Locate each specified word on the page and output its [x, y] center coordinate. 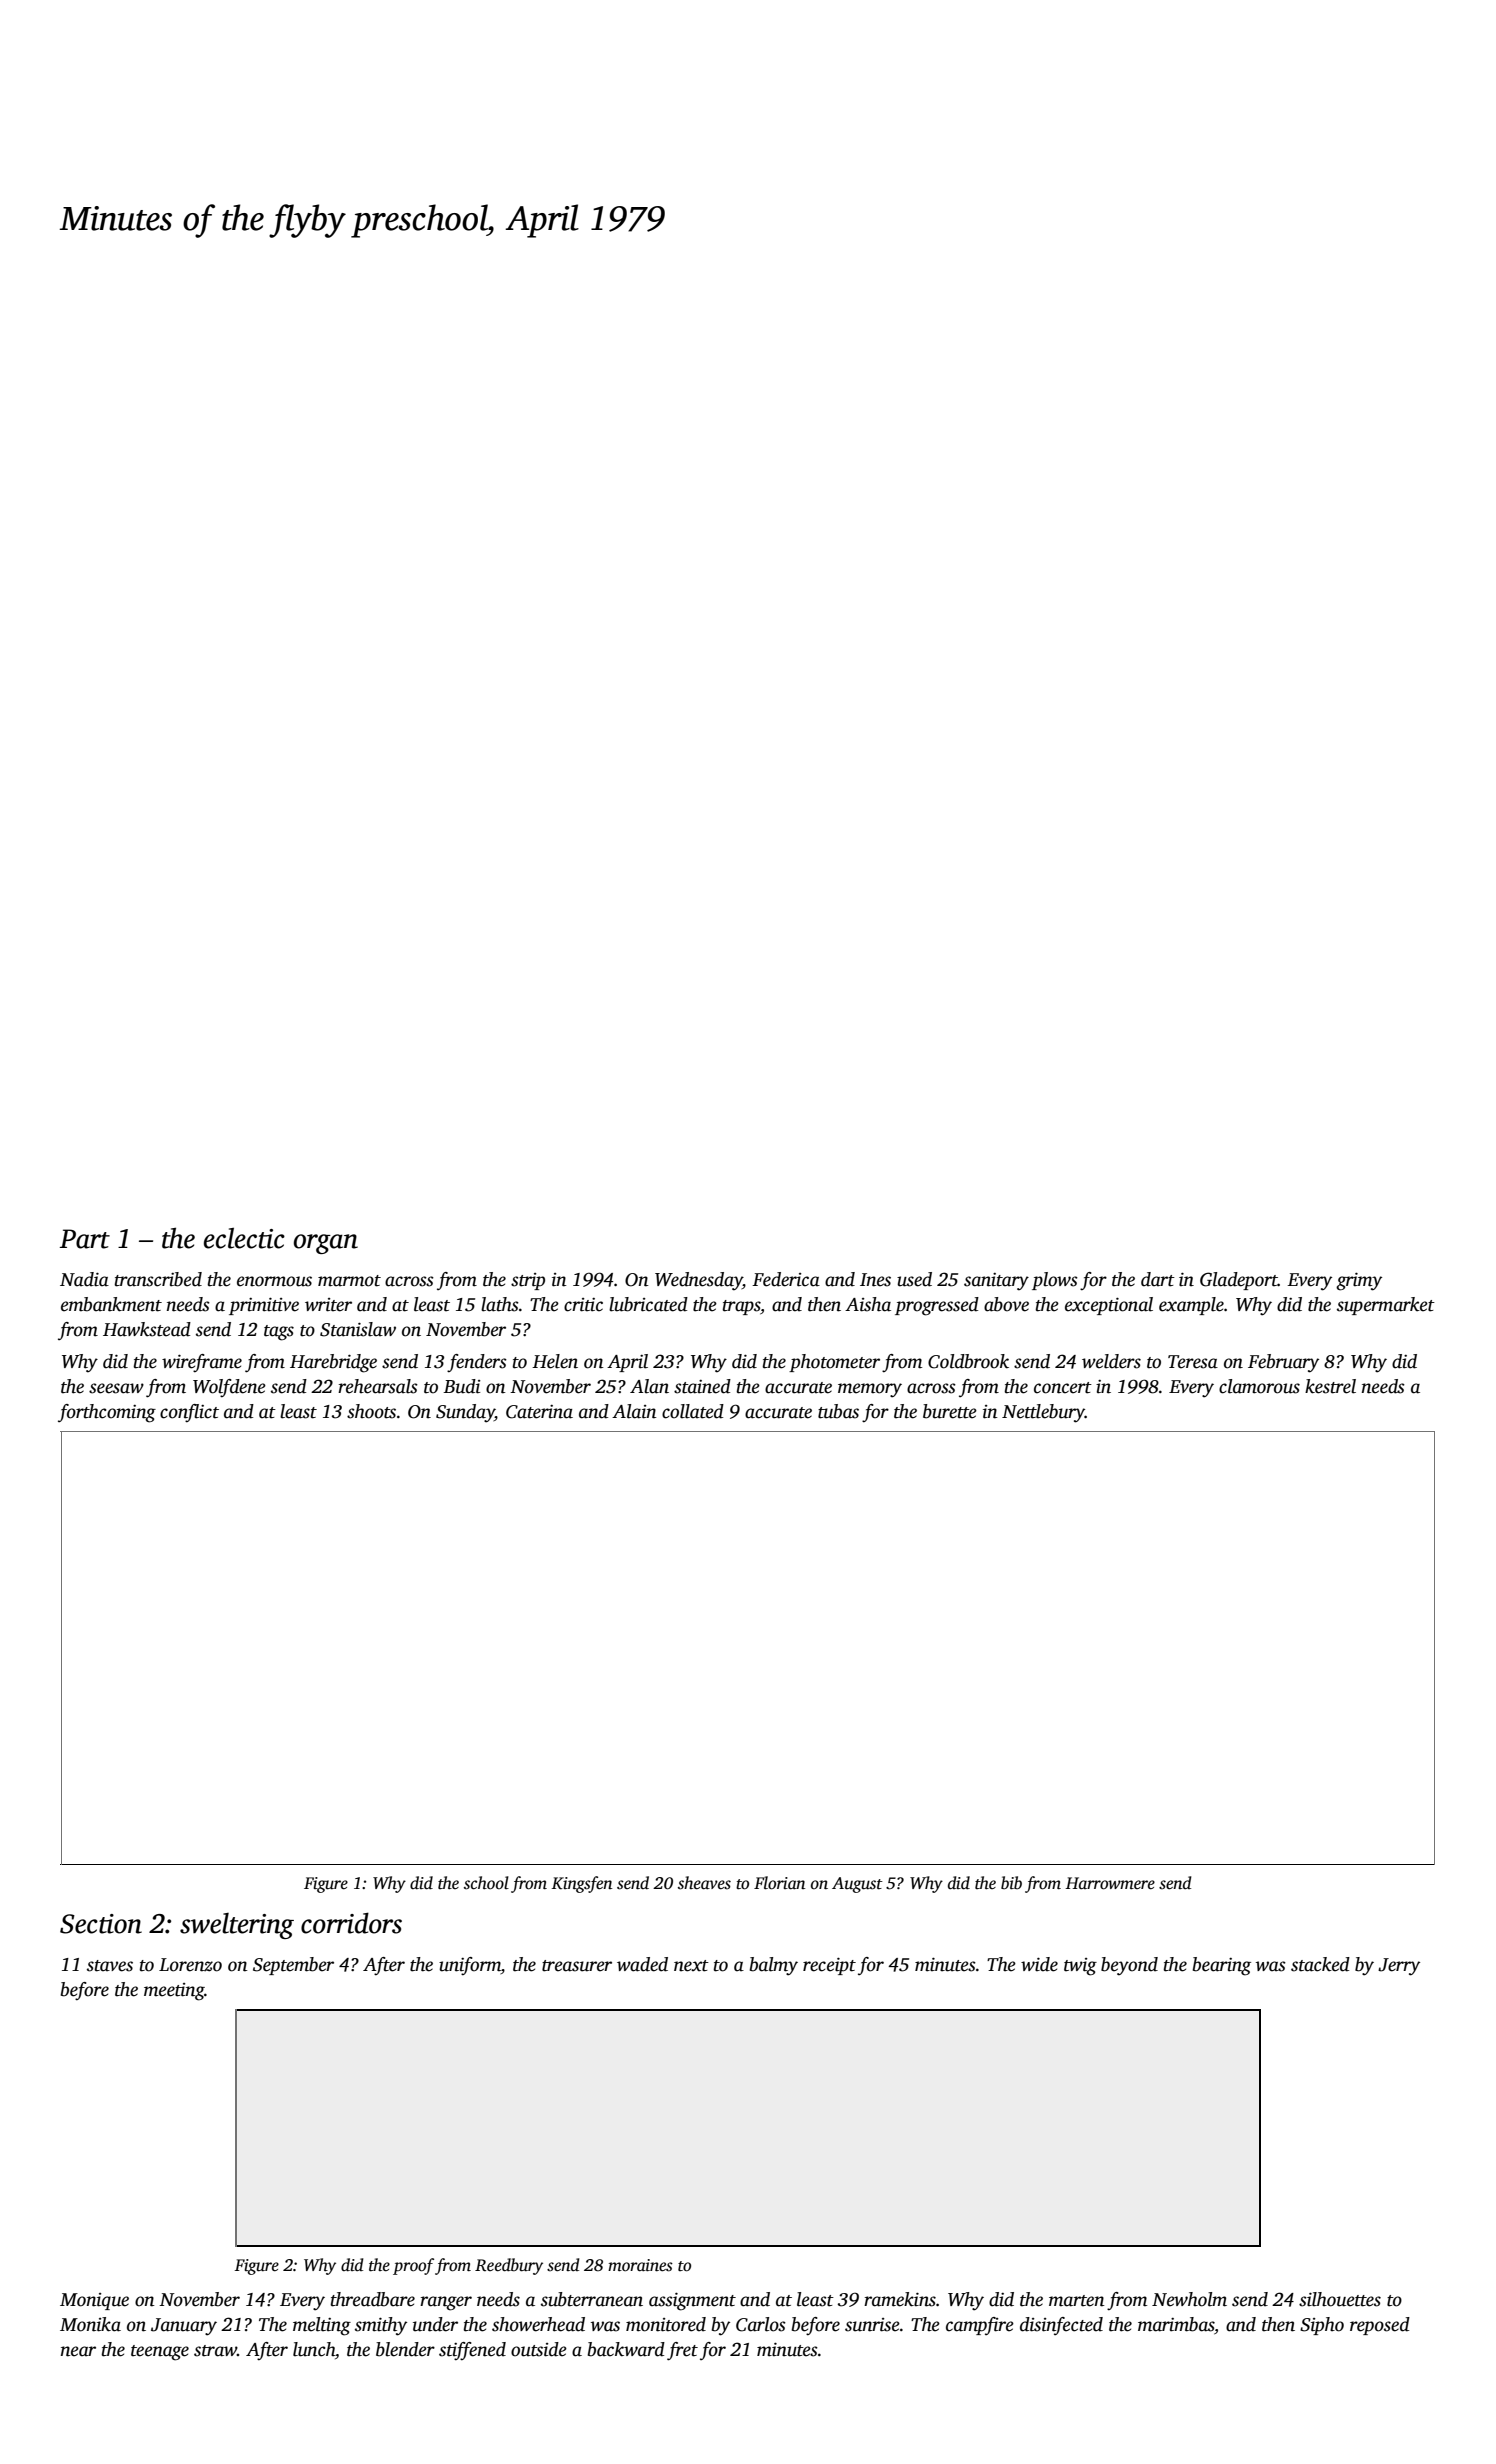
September [293, 1966]
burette [950, 1411]
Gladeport [1239, 1281]
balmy [774, 1966]
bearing [1222, 1966]
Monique [94, 2301]
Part [85, 1239]
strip [528, 1281]
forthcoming [107, 1413]
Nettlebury [1043, 1413]
